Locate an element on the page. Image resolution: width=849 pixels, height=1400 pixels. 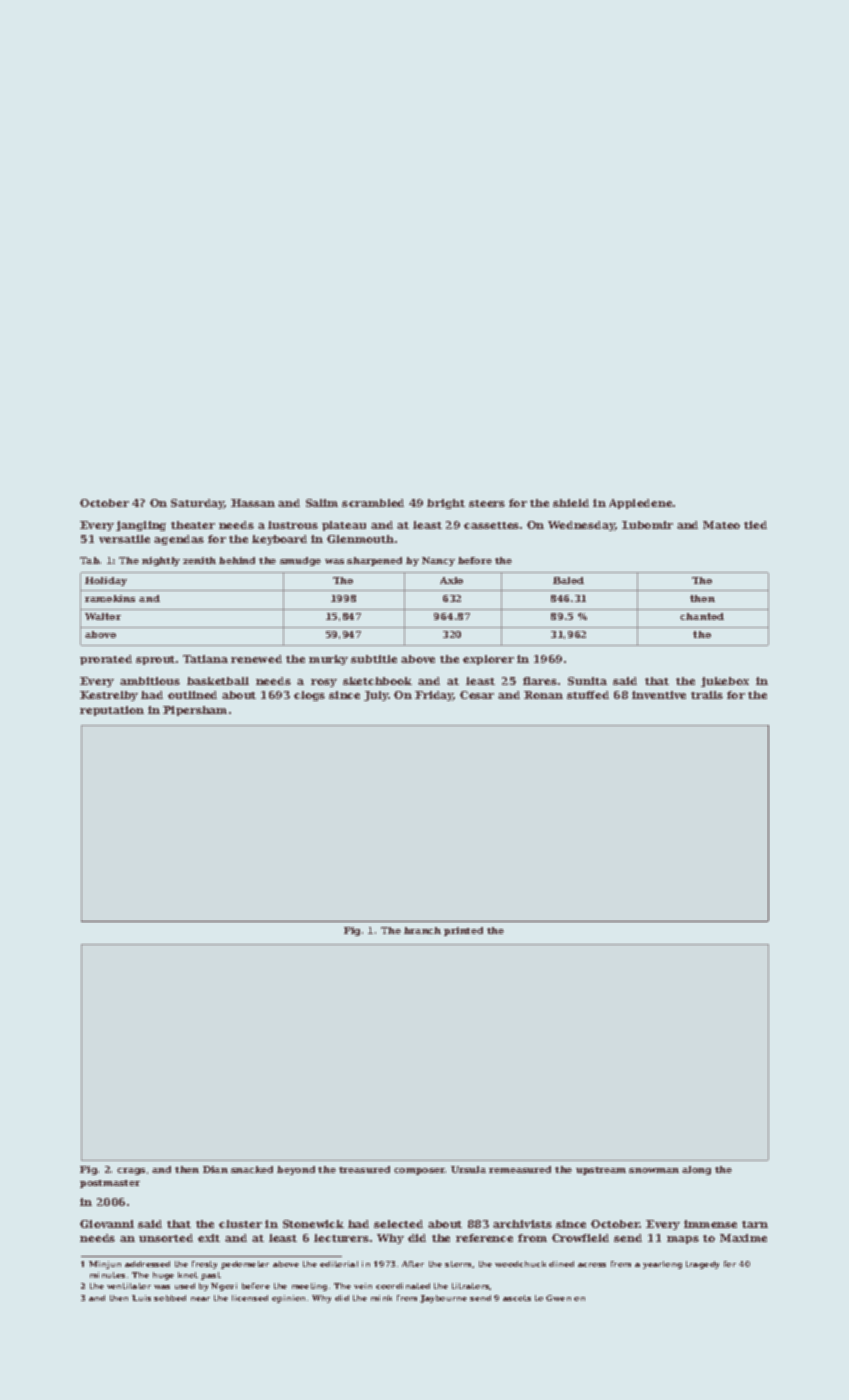
printed is located at coordinates (463, 931).
